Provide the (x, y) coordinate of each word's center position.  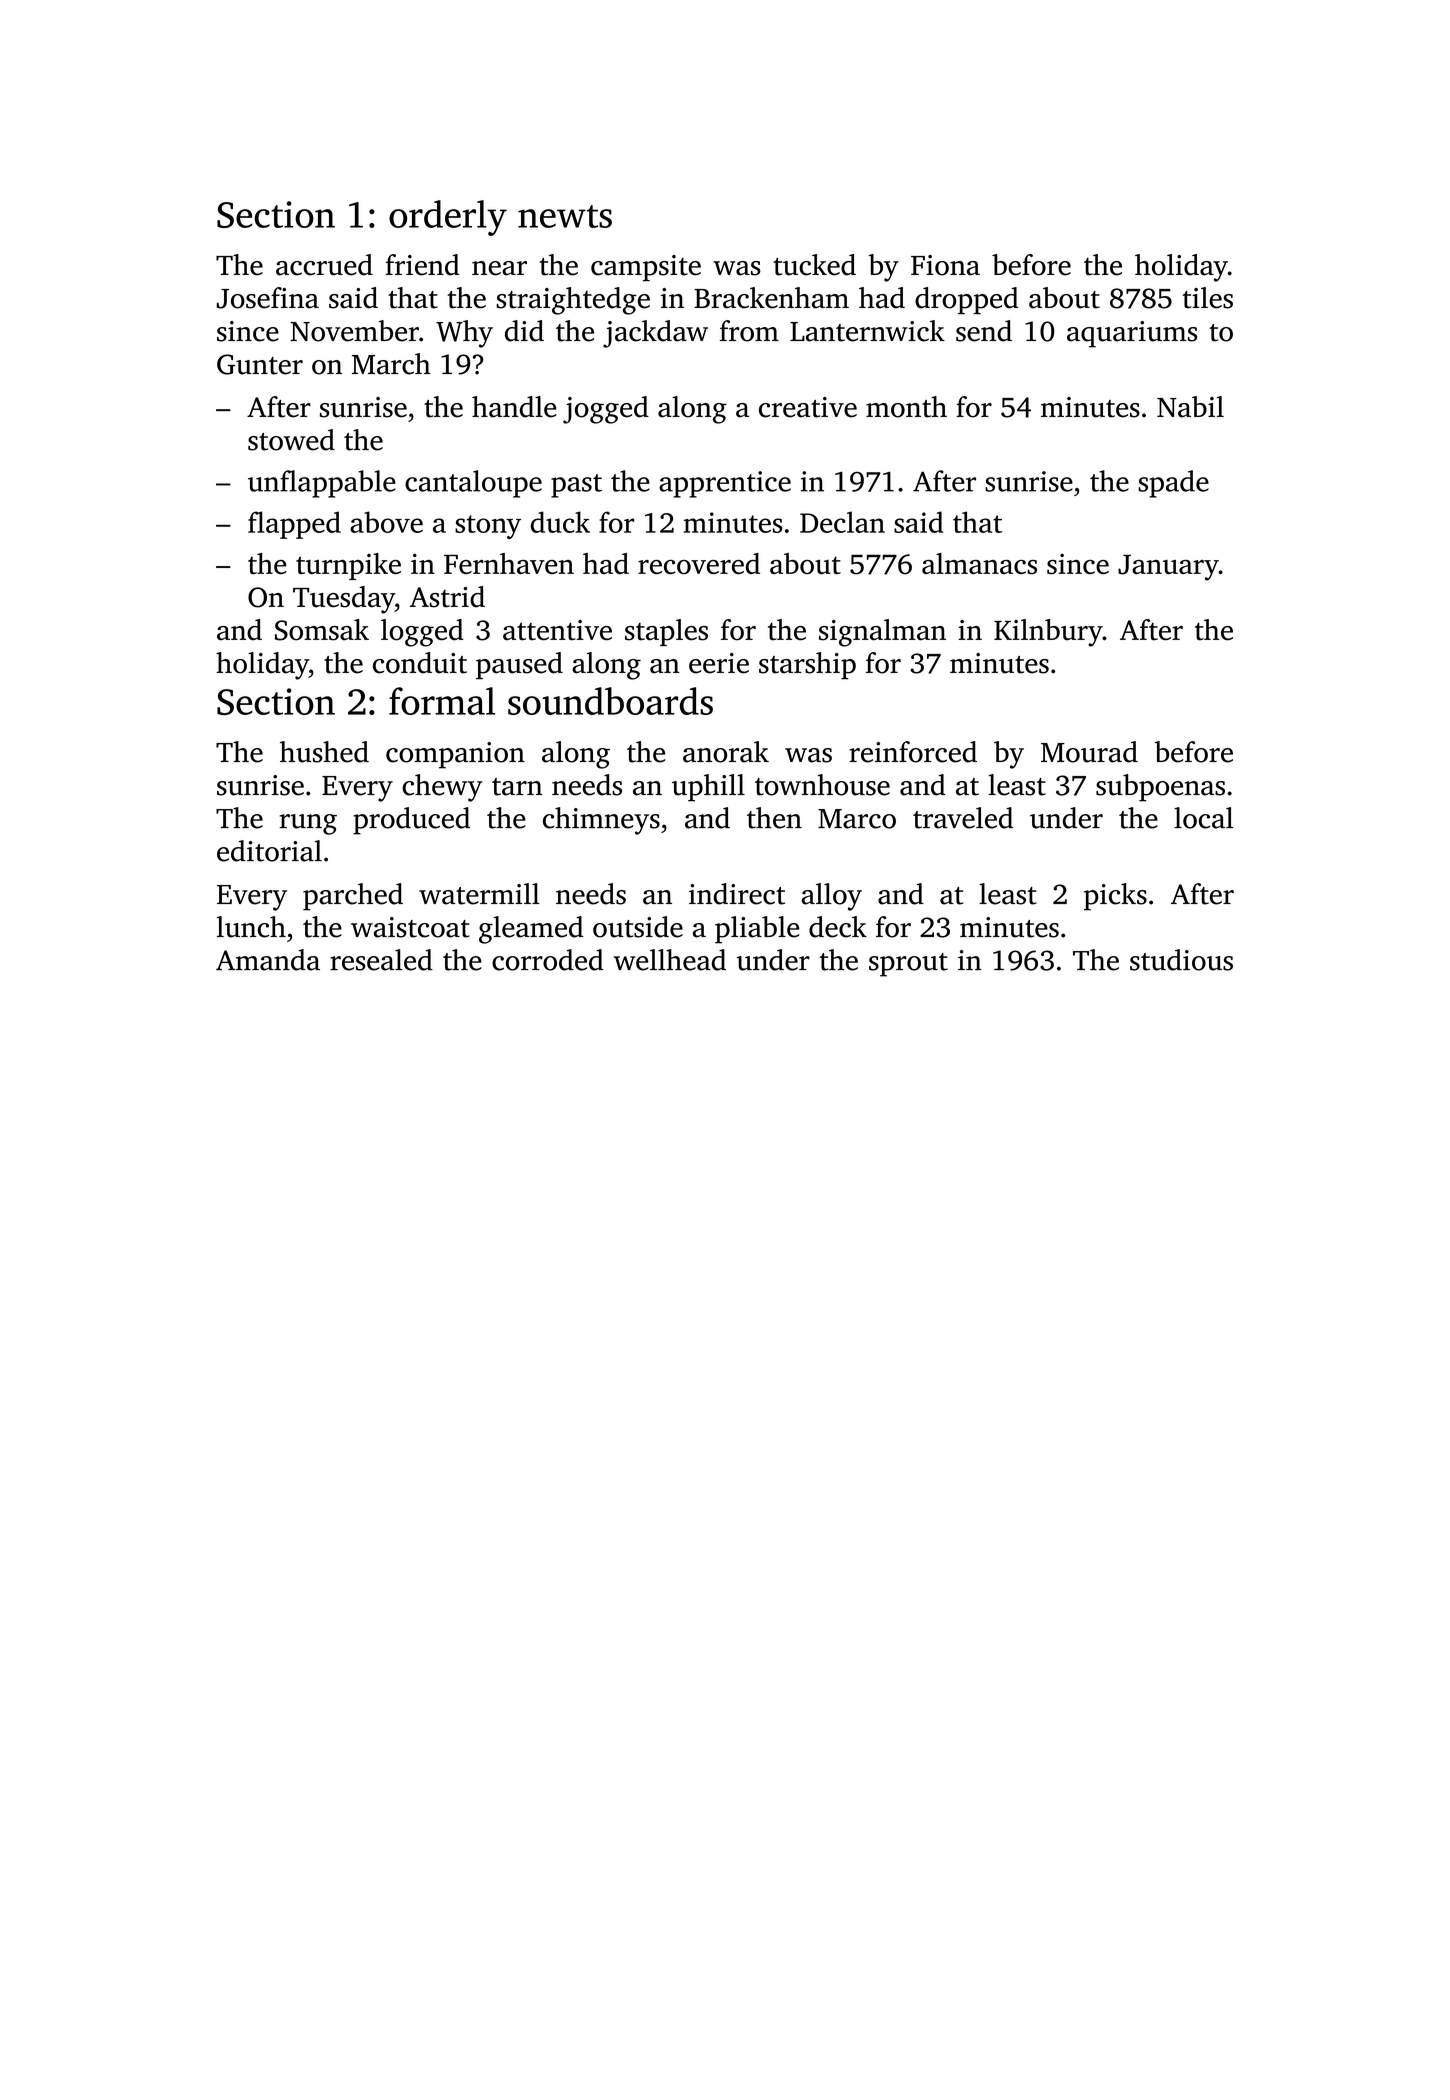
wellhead (670, 960)
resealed (381, 960)
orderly (448, 218)
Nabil (1190, 407)
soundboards (610, 701)
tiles (1208, 298)
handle (514, 407)
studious (1181, 960)
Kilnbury (1048, 633)
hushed (324, 752)
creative (808, 407)
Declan (842, 522)
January (1168, 567)
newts (565, 216)
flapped (294, 525)
